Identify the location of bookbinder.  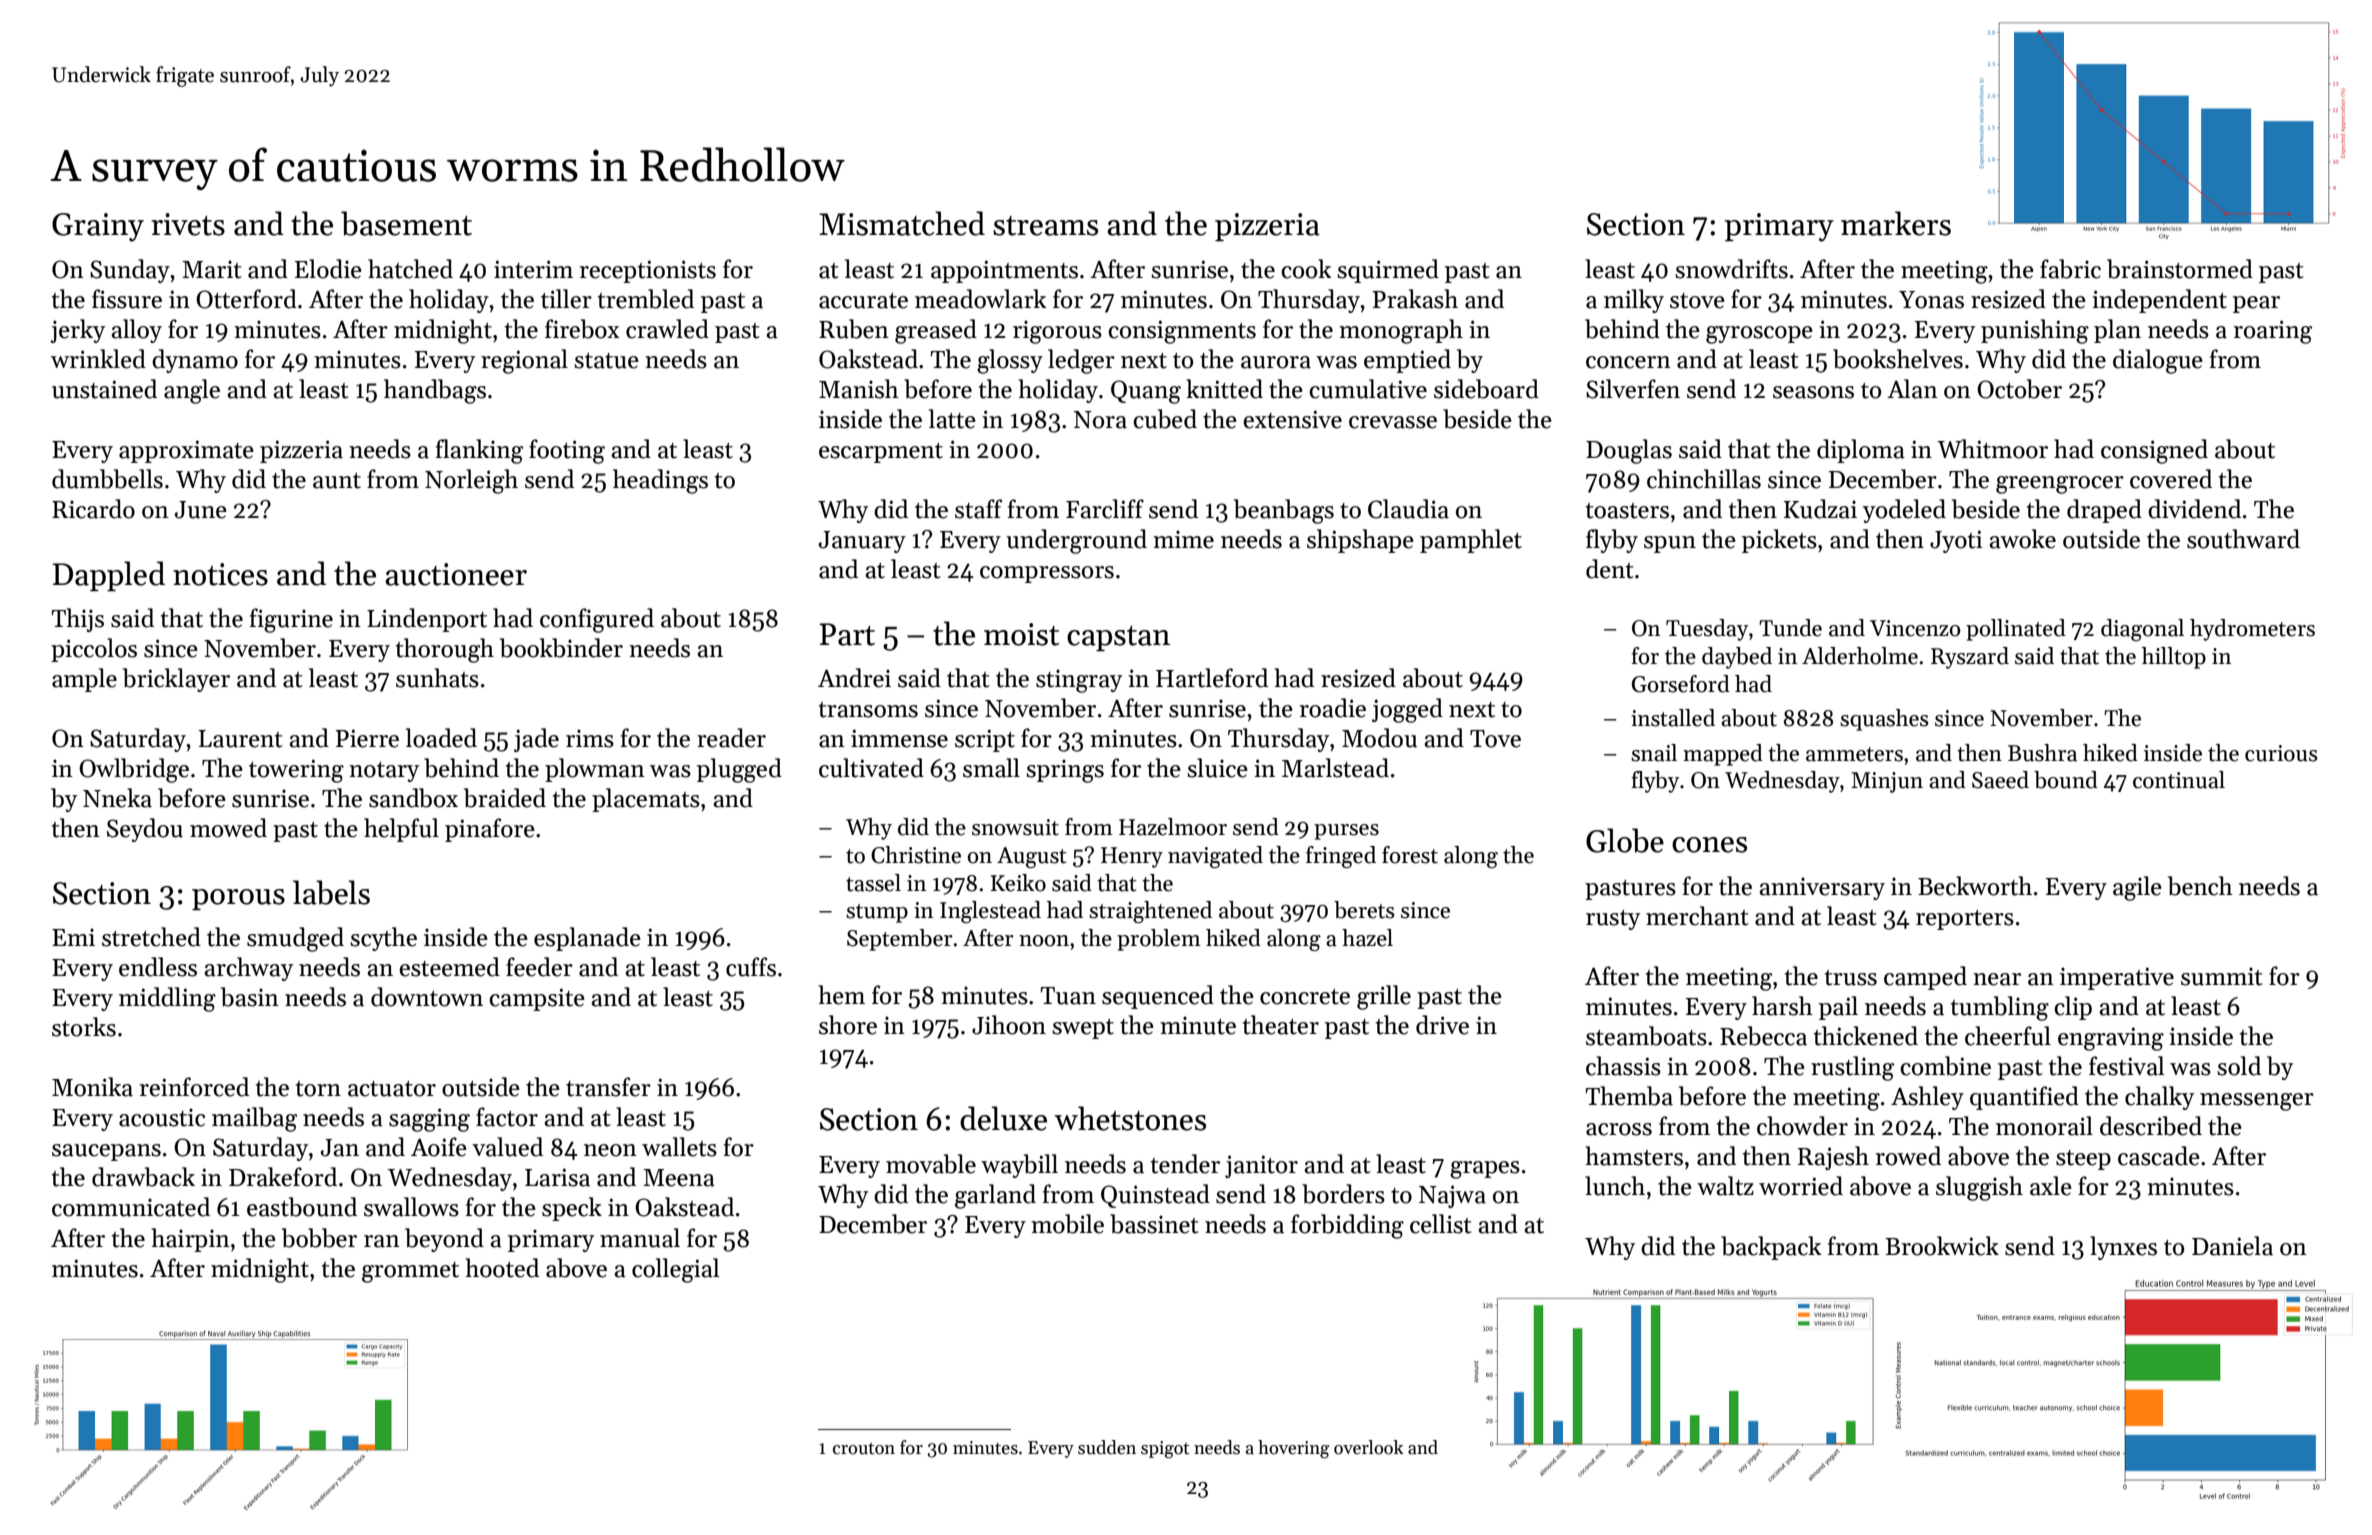
(561, 648).
